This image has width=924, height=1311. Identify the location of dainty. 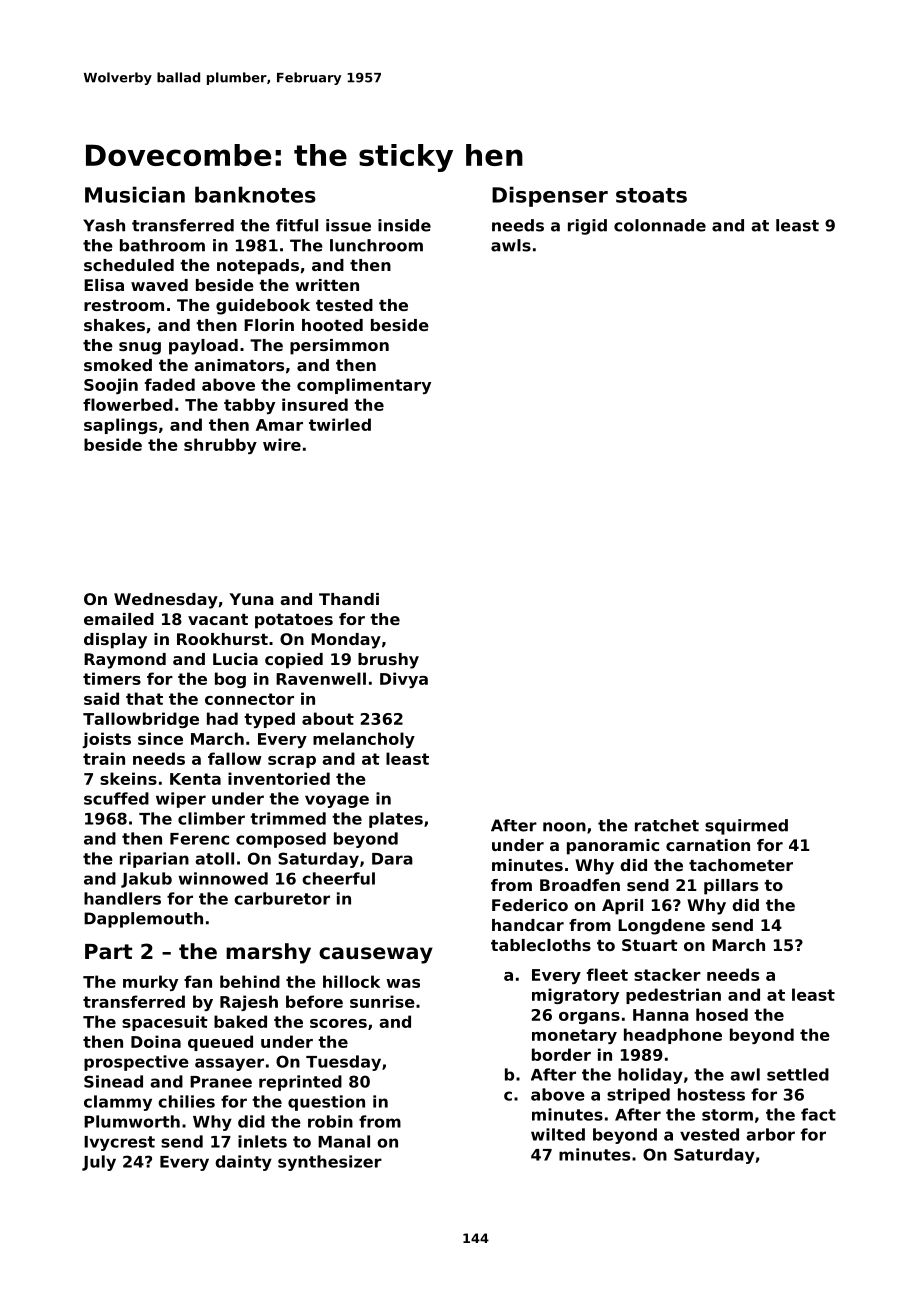
(243, 1163).
